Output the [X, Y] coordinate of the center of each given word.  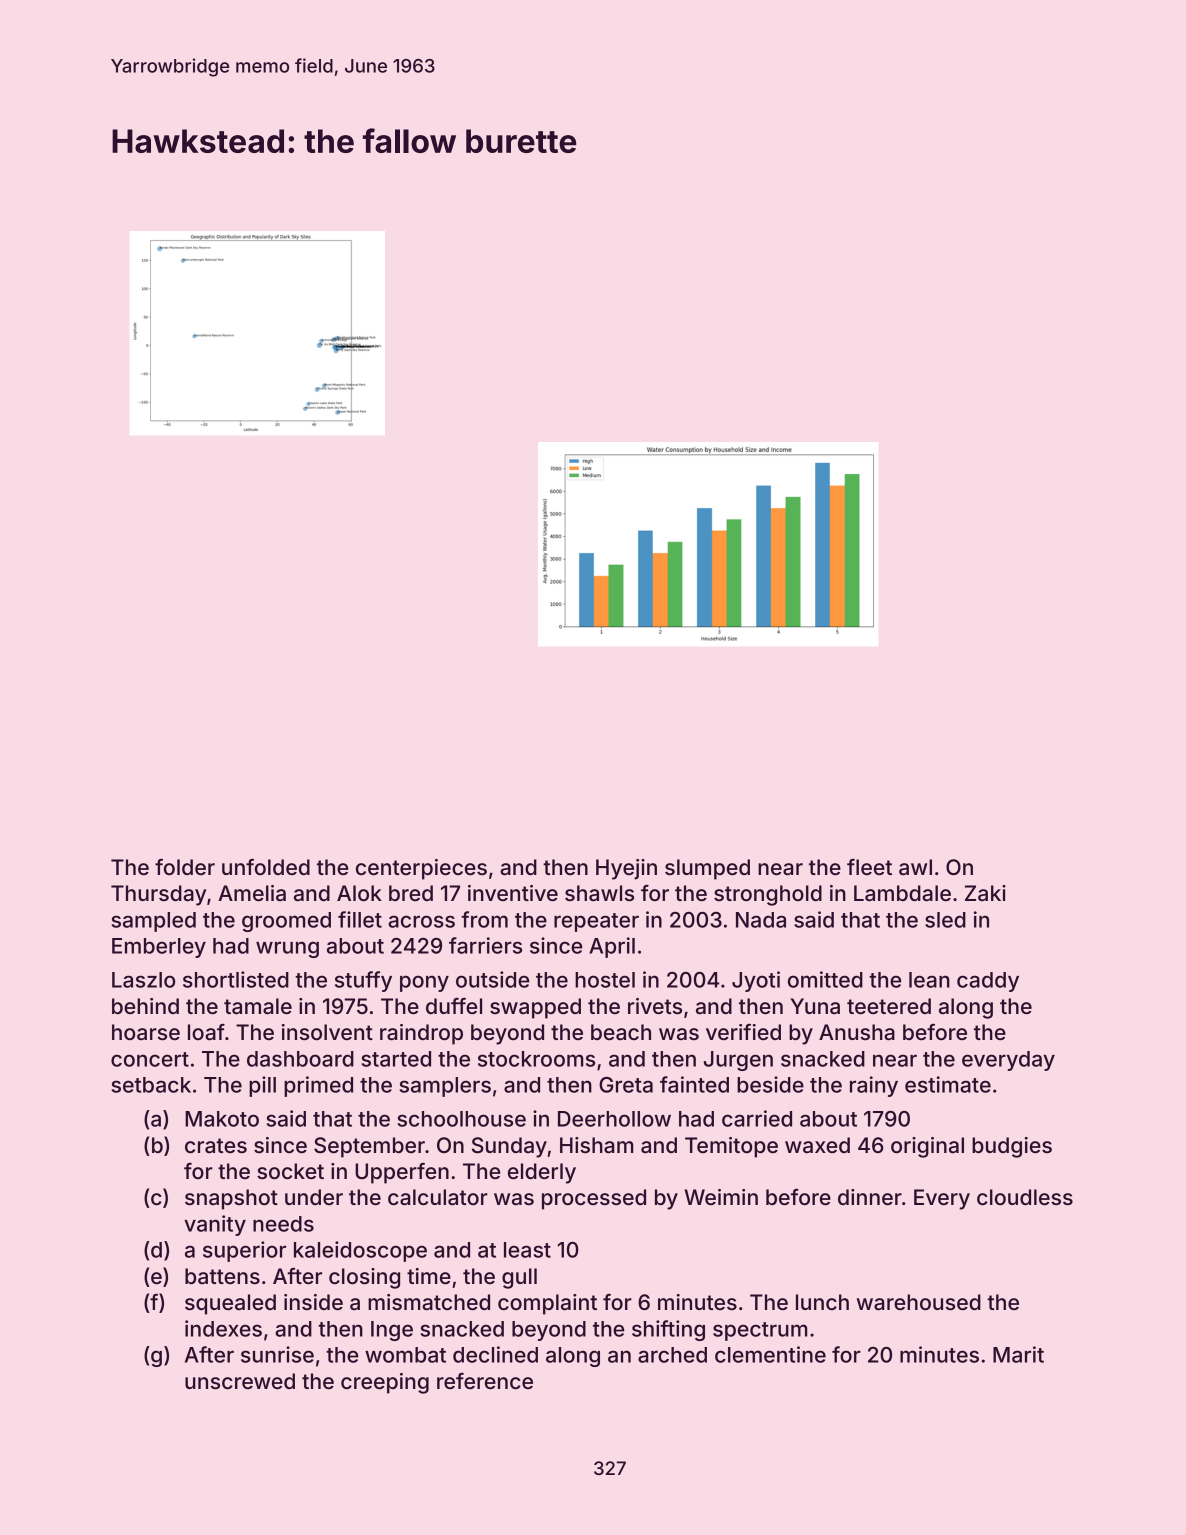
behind [145, 1006]
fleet [869, 867]
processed [594, 1199]
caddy [988, 982]
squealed [230, 1304]
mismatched [429, 1302]
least [527, 1250]
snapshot [231, 1199]
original [927, 1147]
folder [185, 867]
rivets [655, 1006]
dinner [870, 1197]
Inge [392, 1331]
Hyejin [626, 869]
